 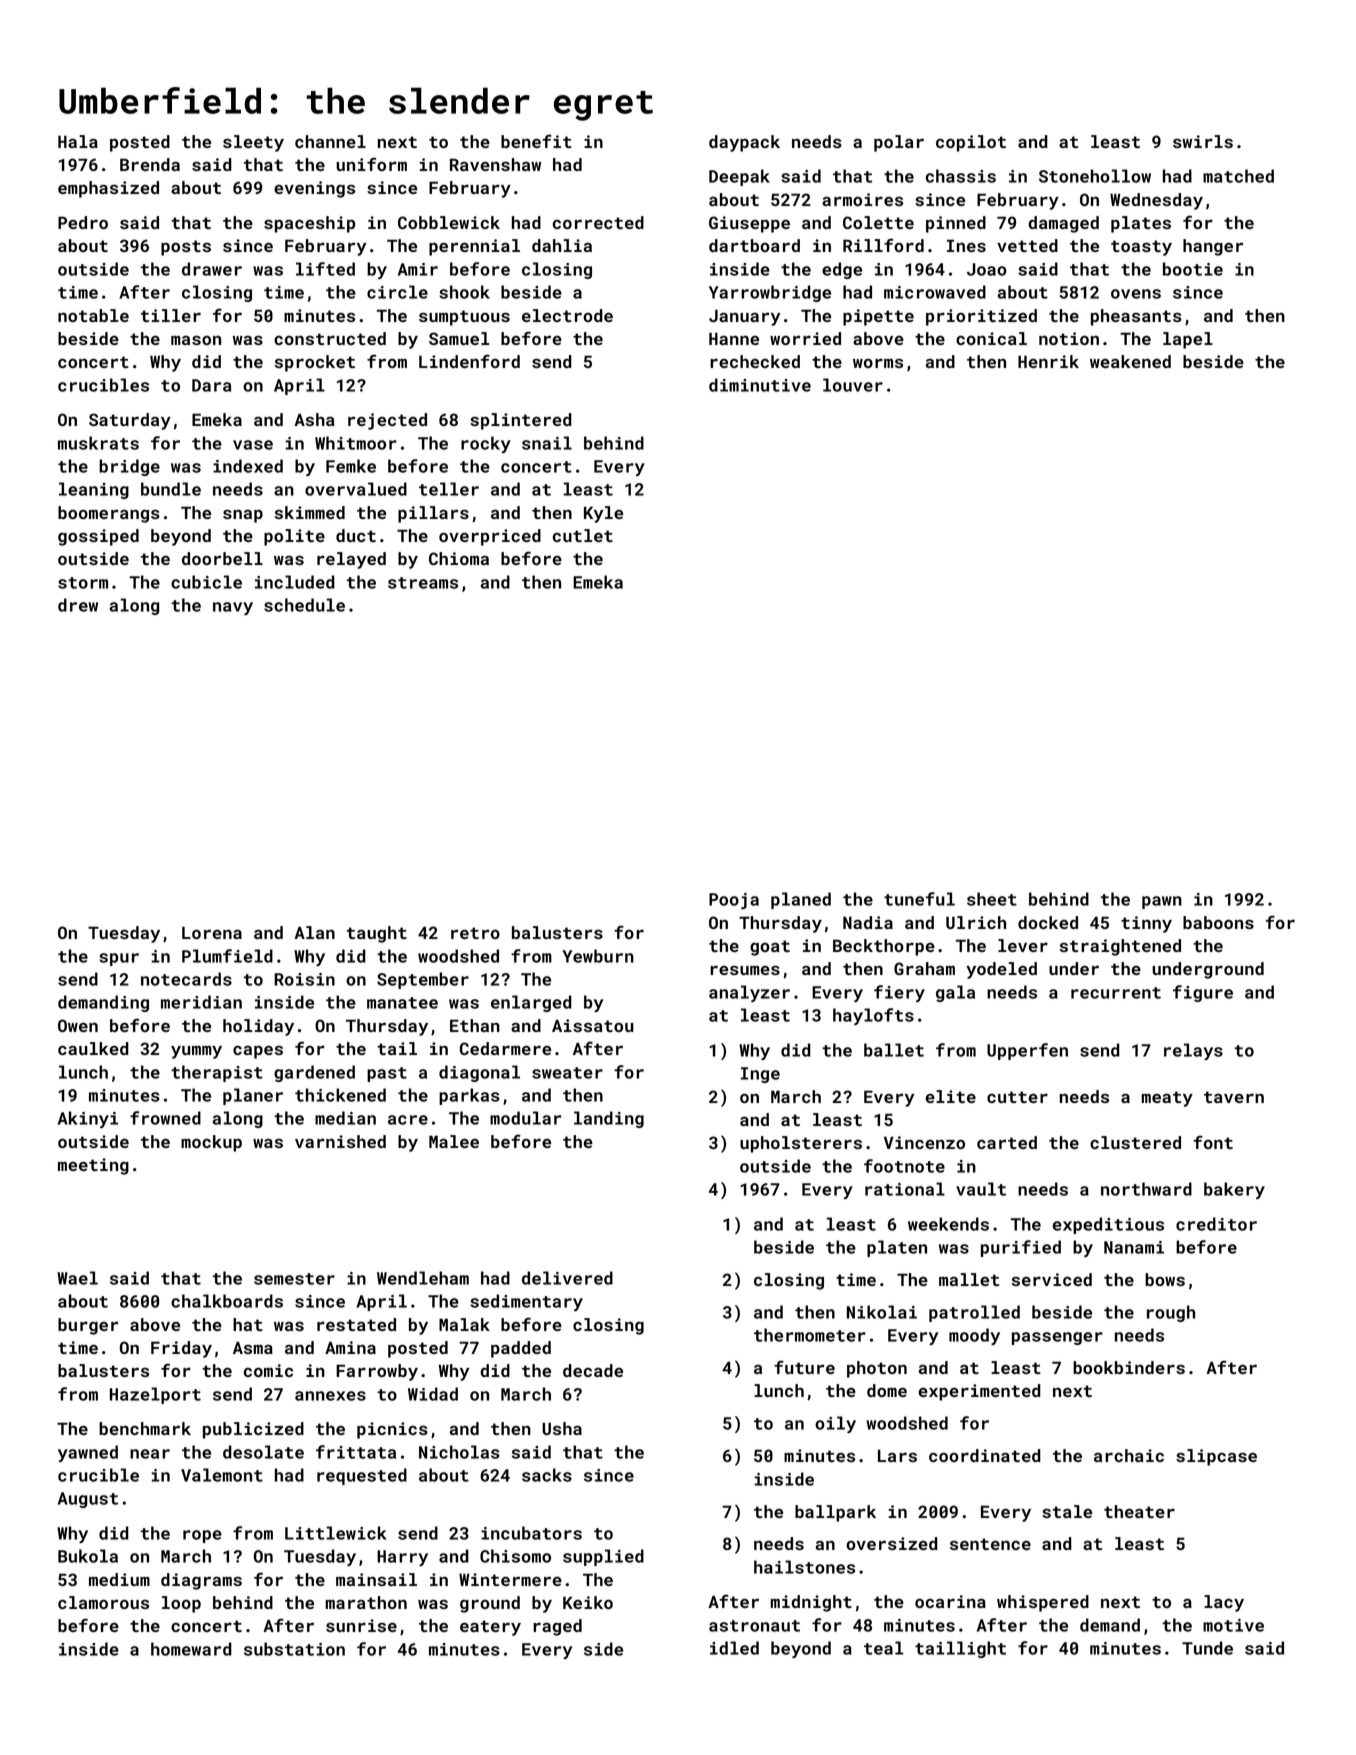 What do you see at coordinates (749, 993) in the page?
I see `analyzer` at bounding box center [749, 993].
